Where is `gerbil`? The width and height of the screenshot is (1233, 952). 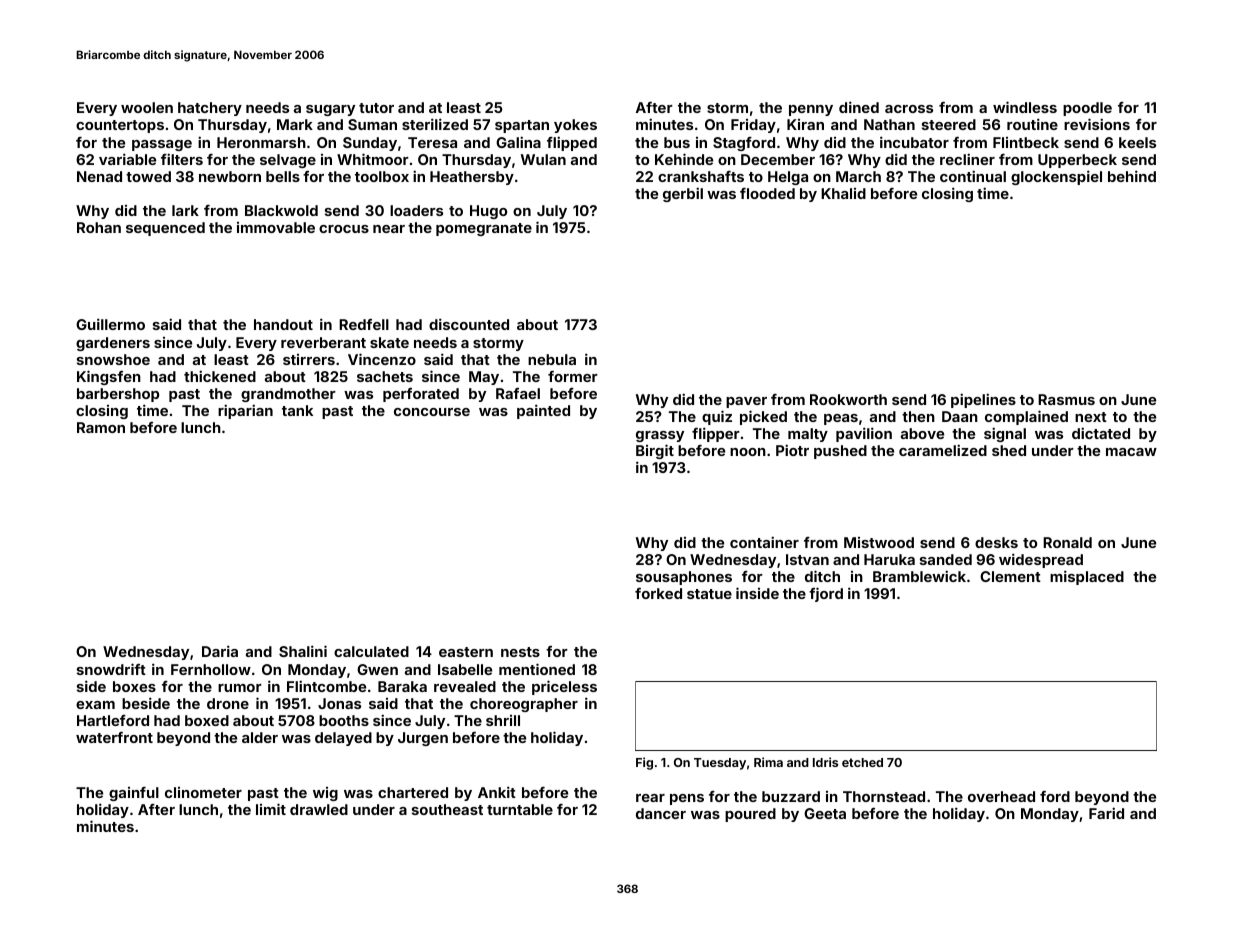 gerbil is located at coordinates (683, 194).
